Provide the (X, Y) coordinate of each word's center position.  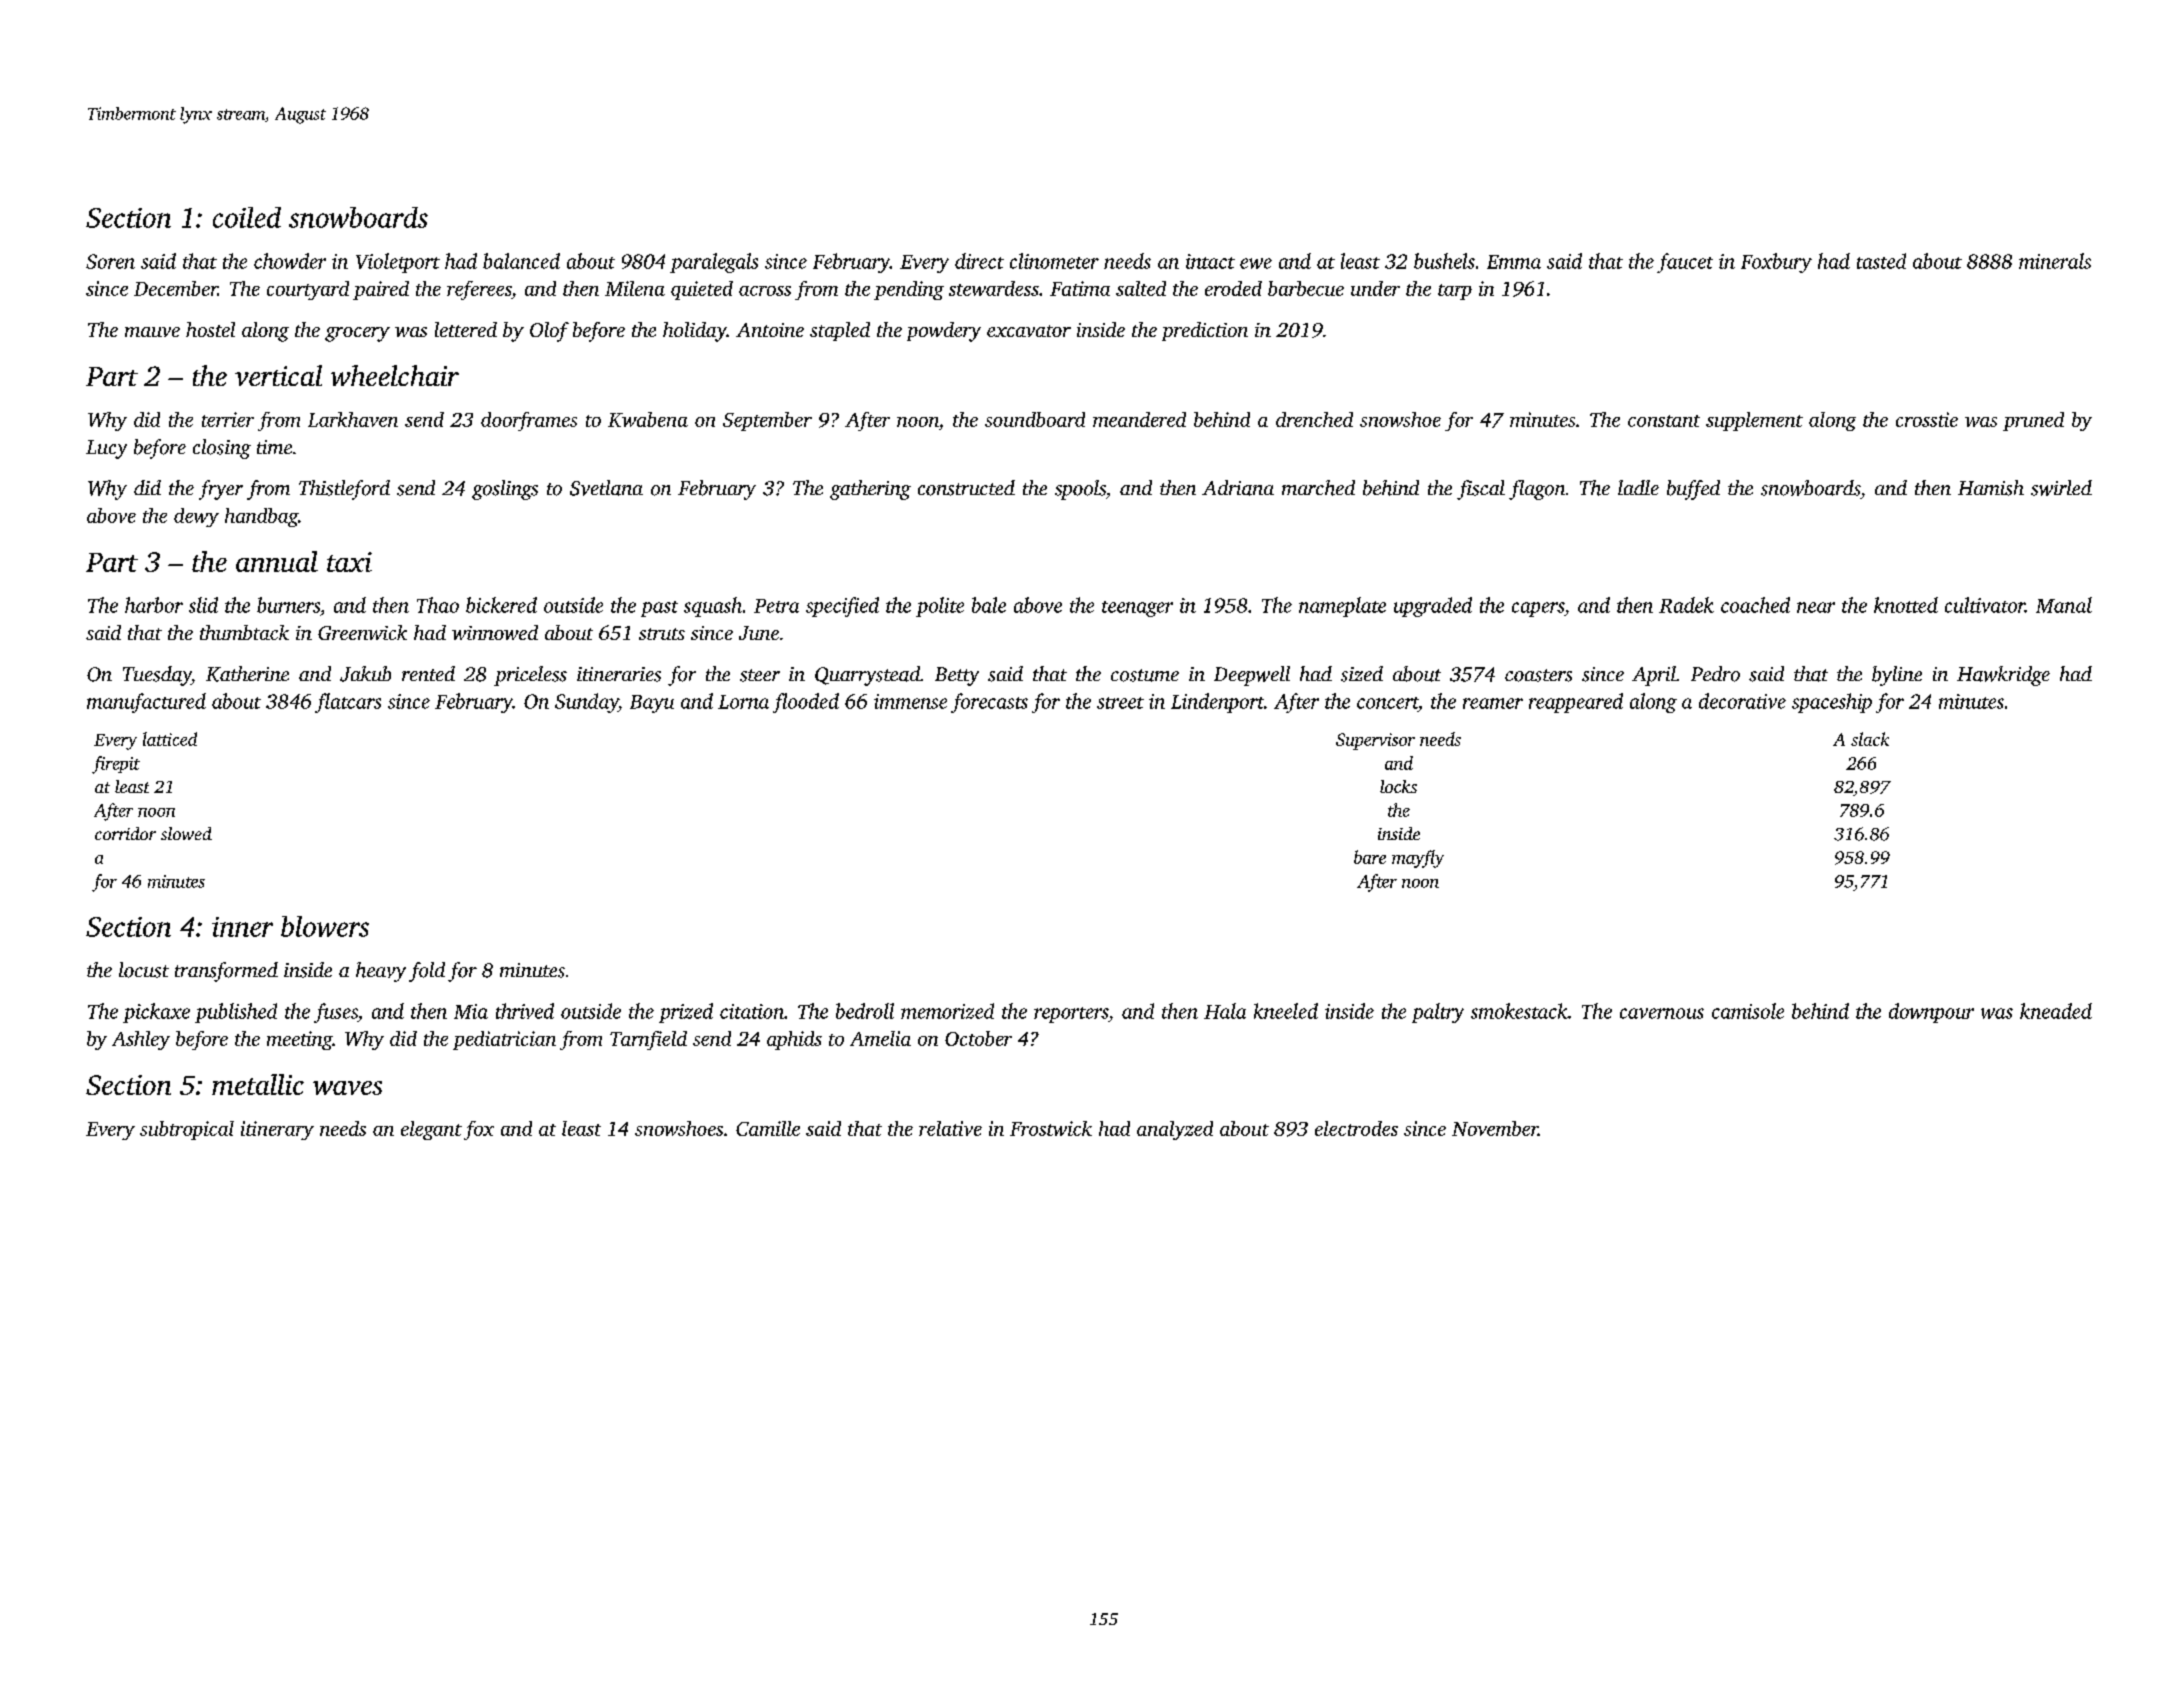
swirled (2061, 488)
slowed (186, 833)
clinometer (1054, 261)
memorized (947, 1011)
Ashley (141, 1040)
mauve (152, 332)
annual (277, 561)
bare (1370, 857)
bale (989, 605)
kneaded (2056, 1011)
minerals (2055, 261)
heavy (381, 972)
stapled (840, 331)
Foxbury (1776, 263)
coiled (247, 217)
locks (1398, 786)
